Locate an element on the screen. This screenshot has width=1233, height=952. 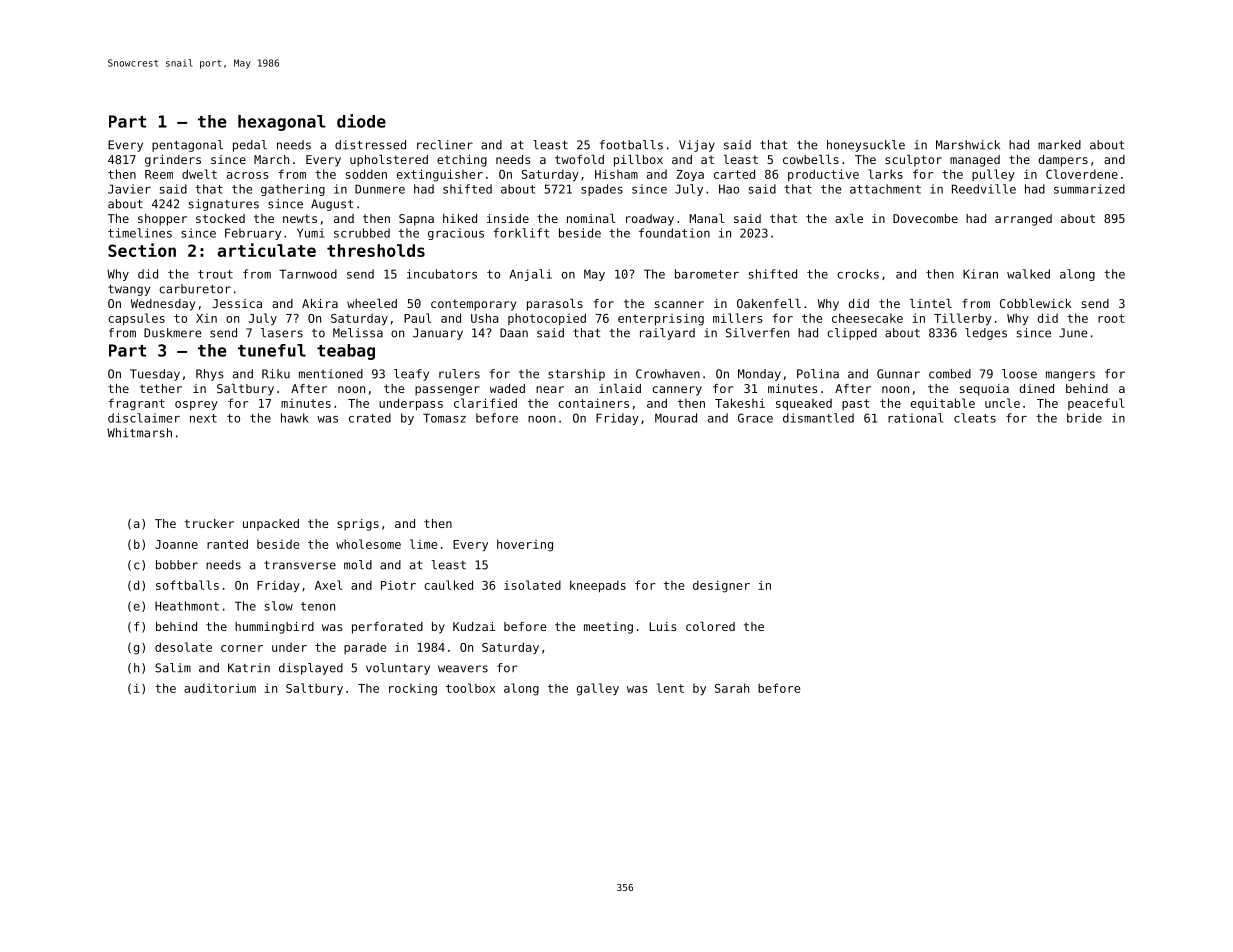
diode is located at coordinates (361, 121).
